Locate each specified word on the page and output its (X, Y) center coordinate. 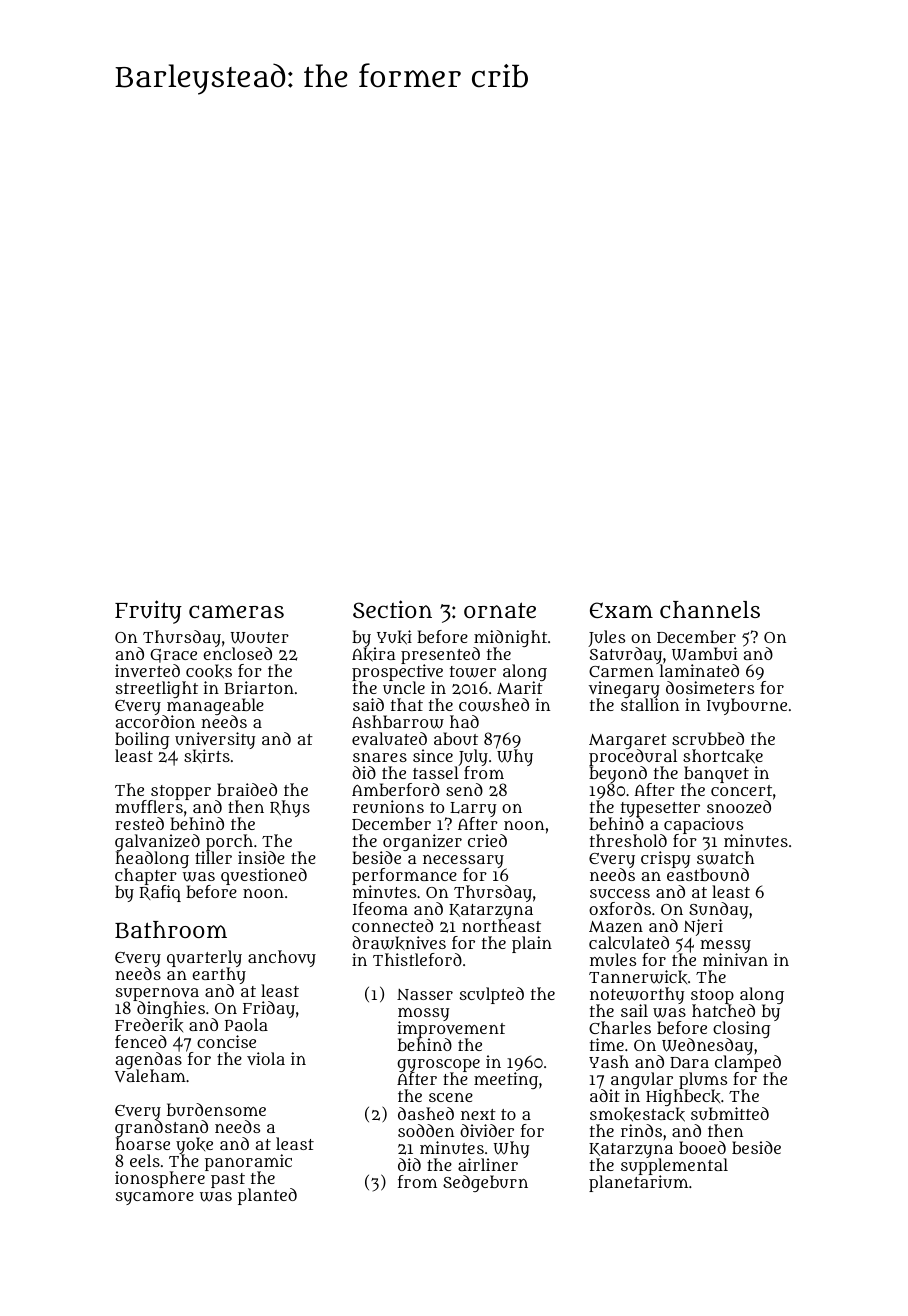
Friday (269, 1010)
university (215, 741)
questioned (264, 876)
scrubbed (708, 738)
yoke (194, 1146)
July (472, 758)
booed (702, 1147)
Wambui (704, 654)
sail (634, 1010)
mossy (423, 1015)
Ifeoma (380, 908)
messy (725, 947)
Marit (520, 688)
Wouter (259, 637)
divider (487, 1130)
